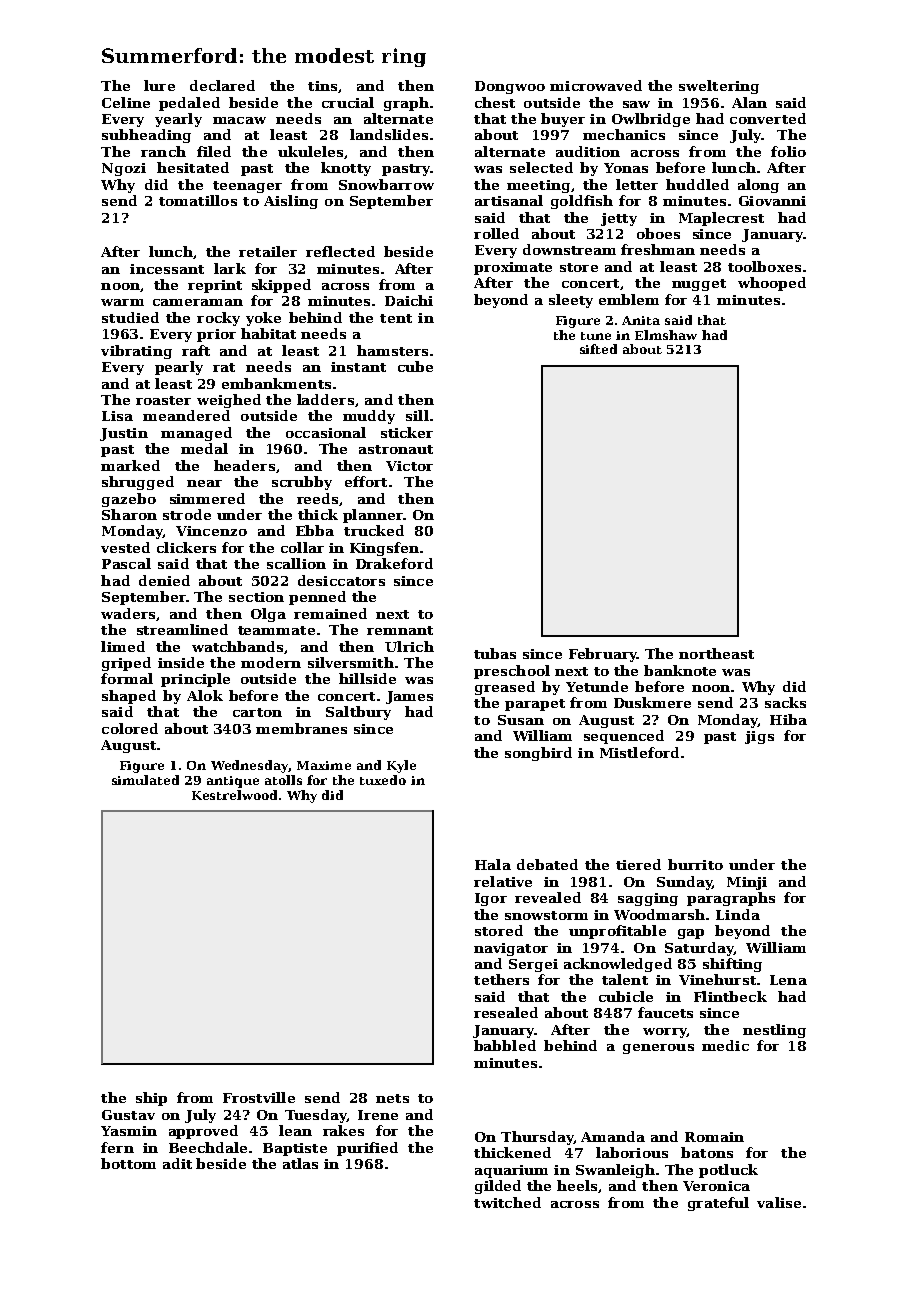  Describe the element at coordinates (124, 434) in the screenshot. I see `Justin` at that location.
